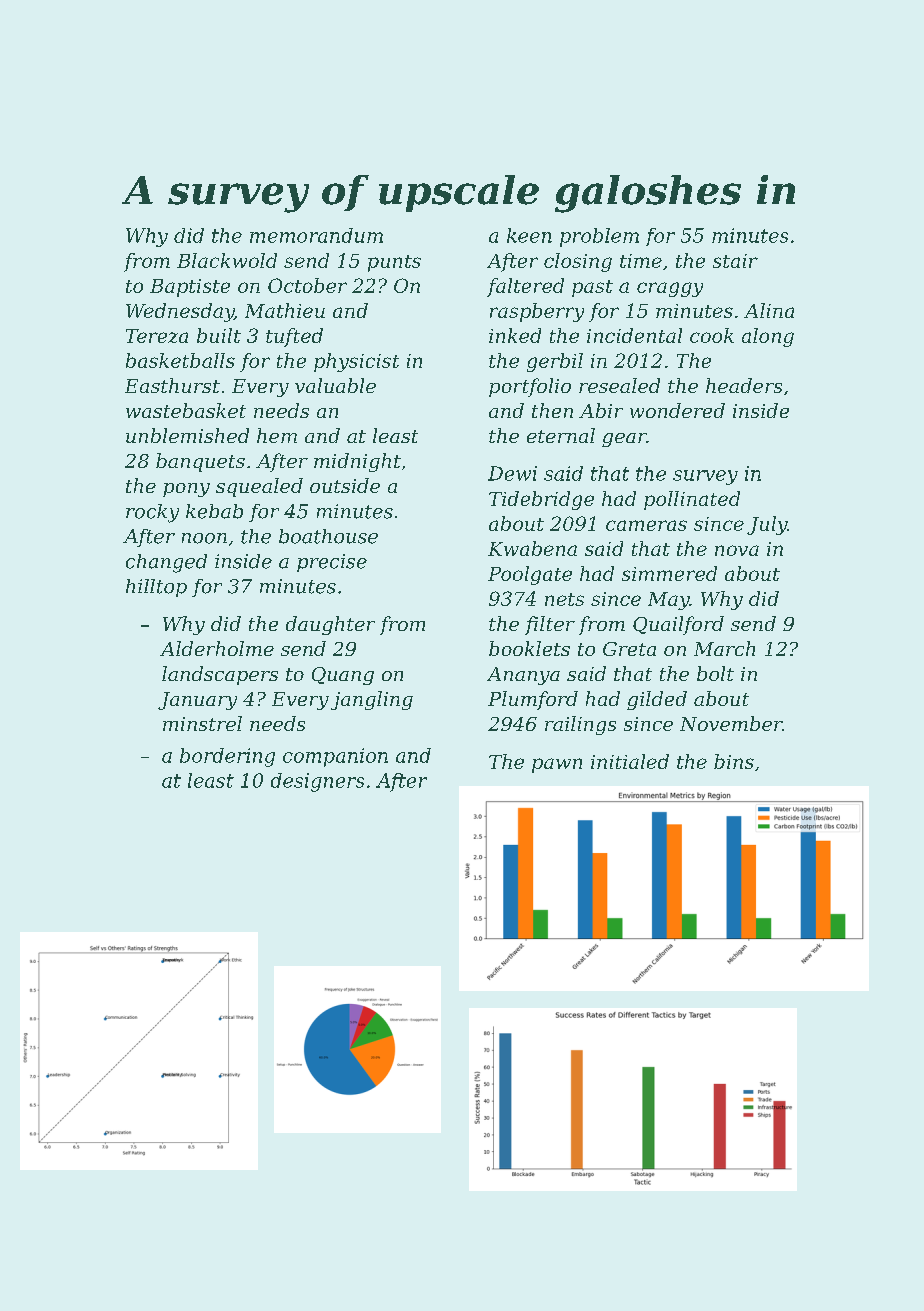  I want to click on memorandum, so click(316, 235).
